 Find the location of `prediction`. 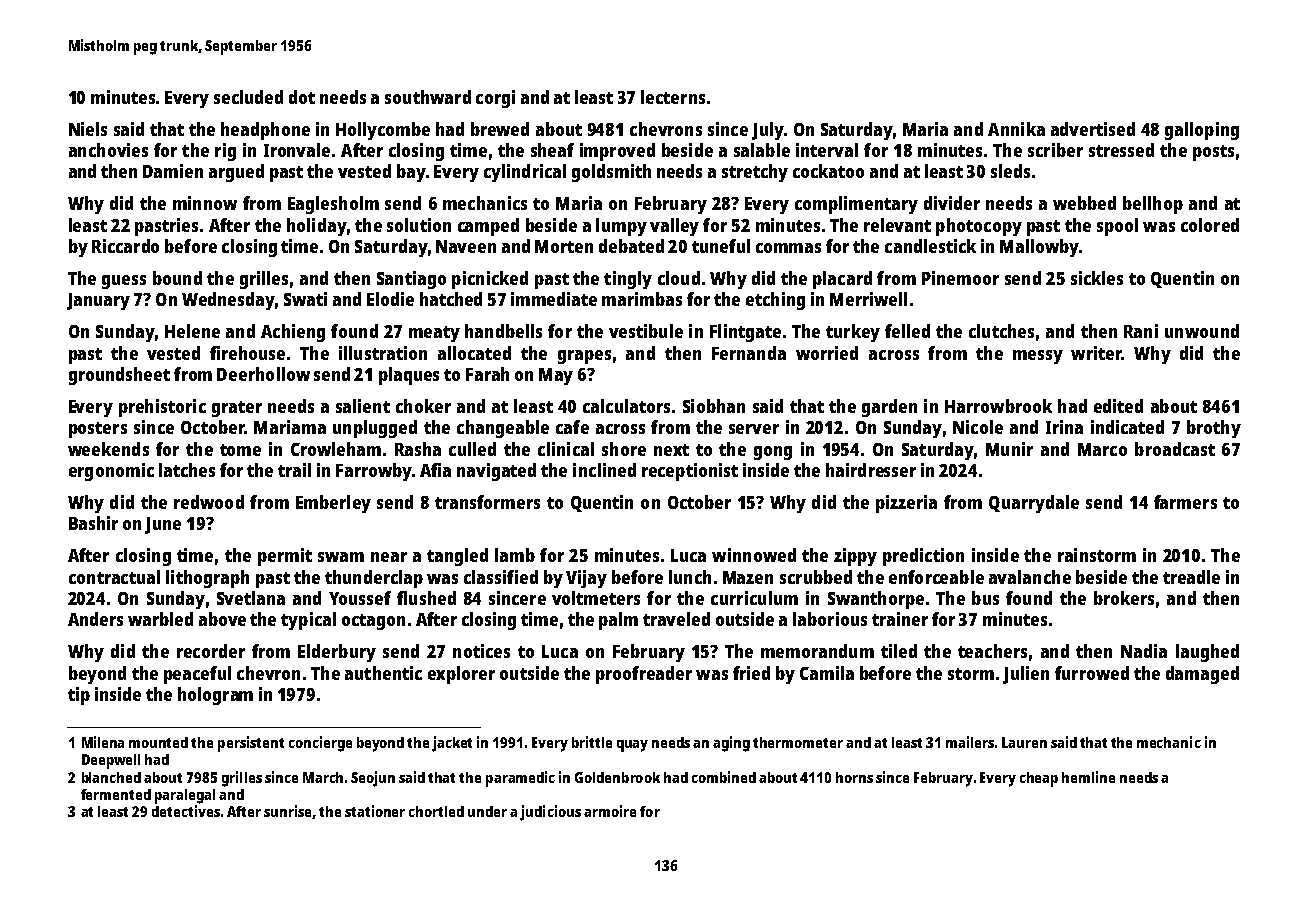

prediction is located at coordinates (923, 557).
